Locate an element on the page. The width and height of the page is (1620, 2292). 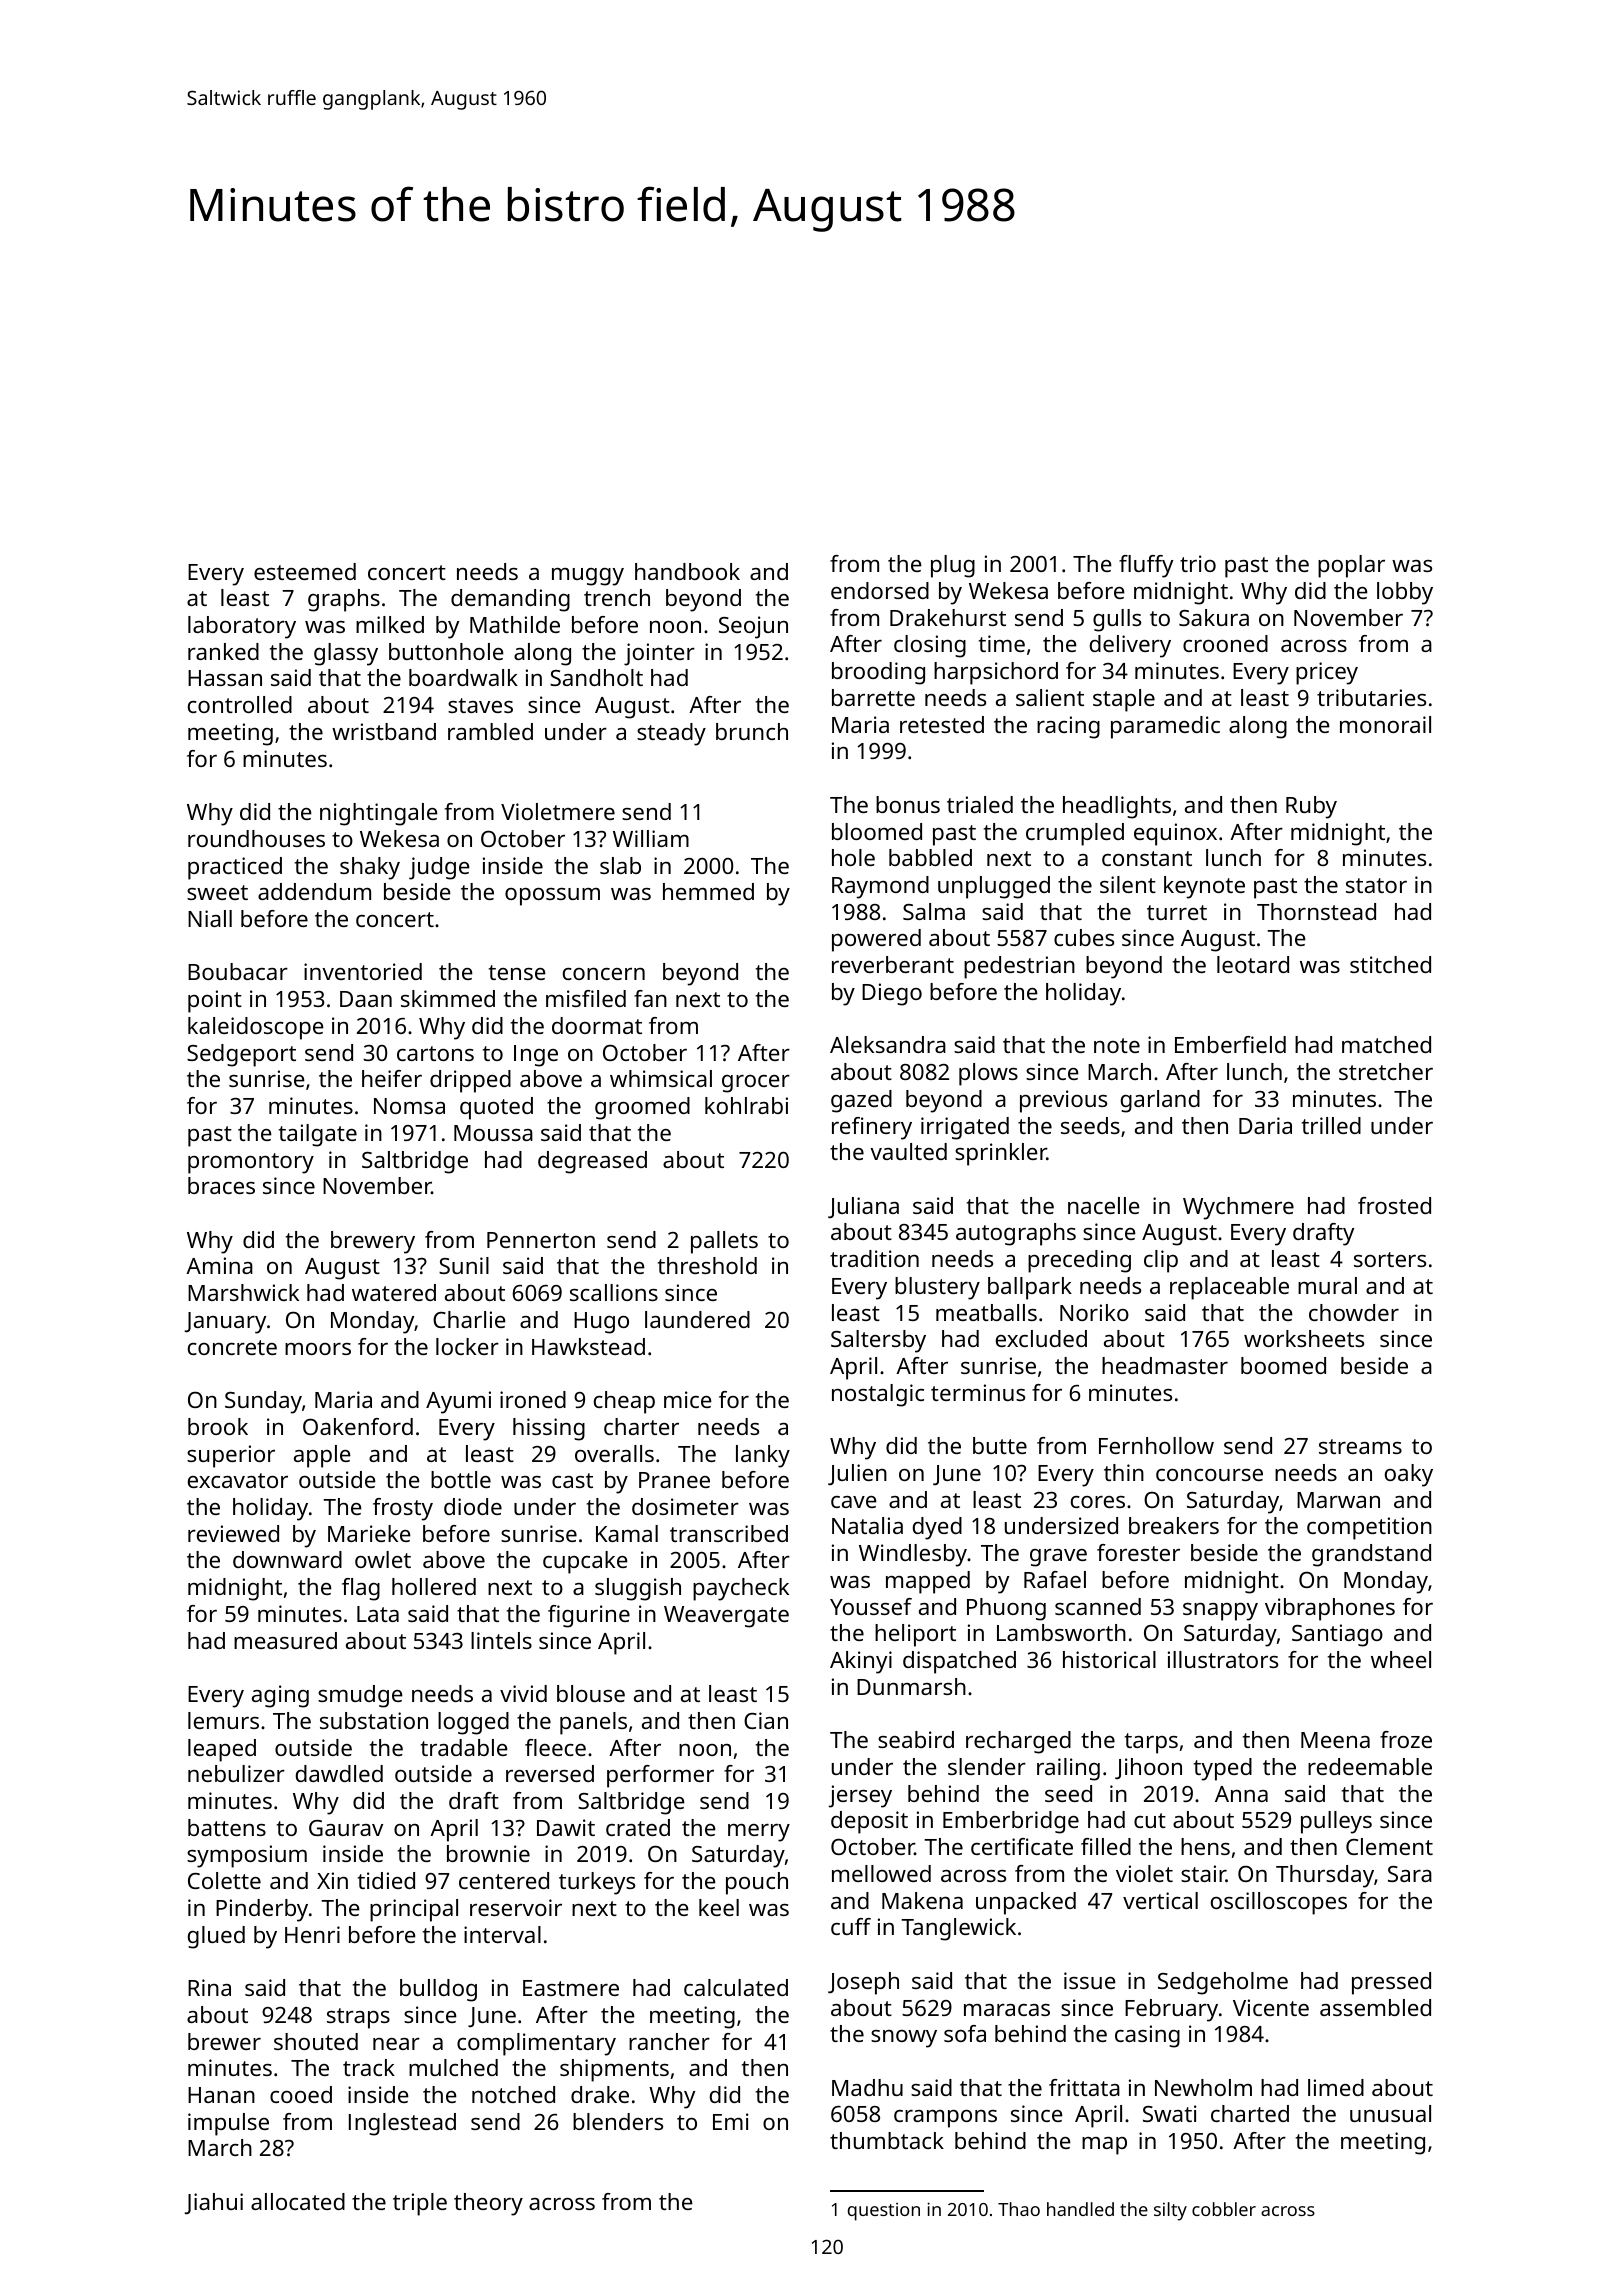
tributaries is located at coordinates (1371, 697).
